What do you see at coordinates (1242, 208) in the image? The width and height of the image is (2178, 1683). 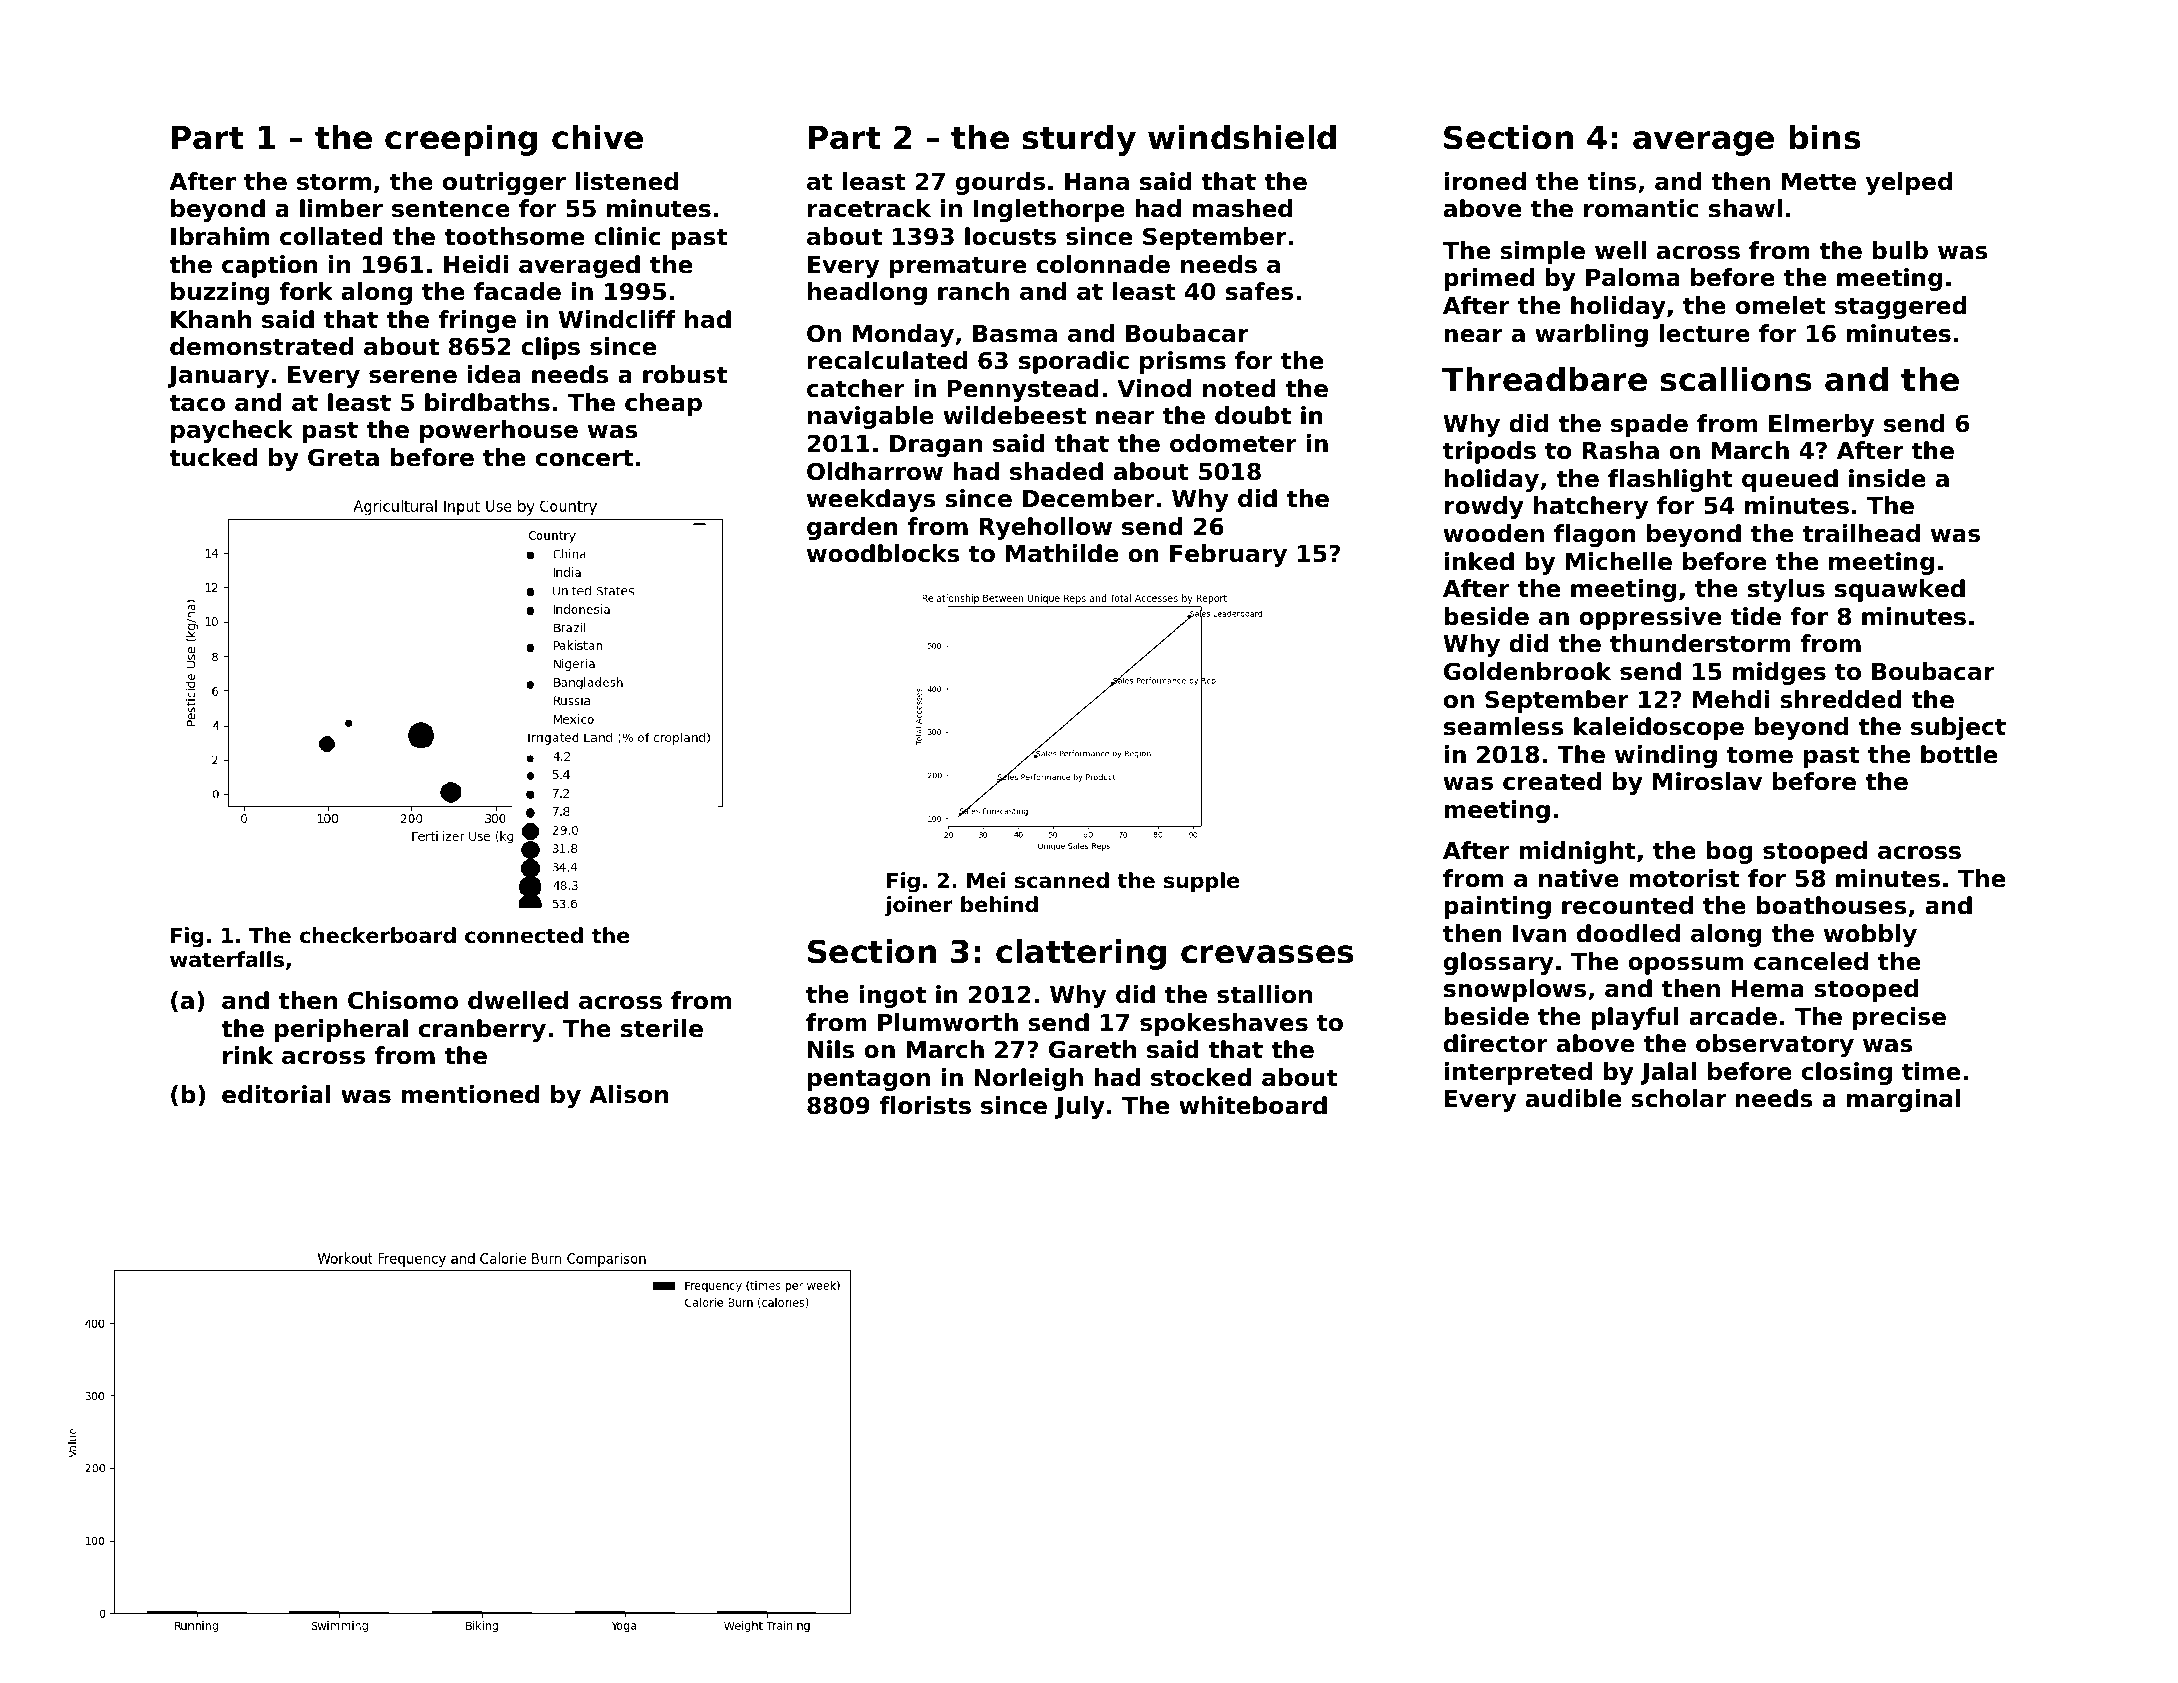 I see `mashed` at bounding box center [1242, 208].
